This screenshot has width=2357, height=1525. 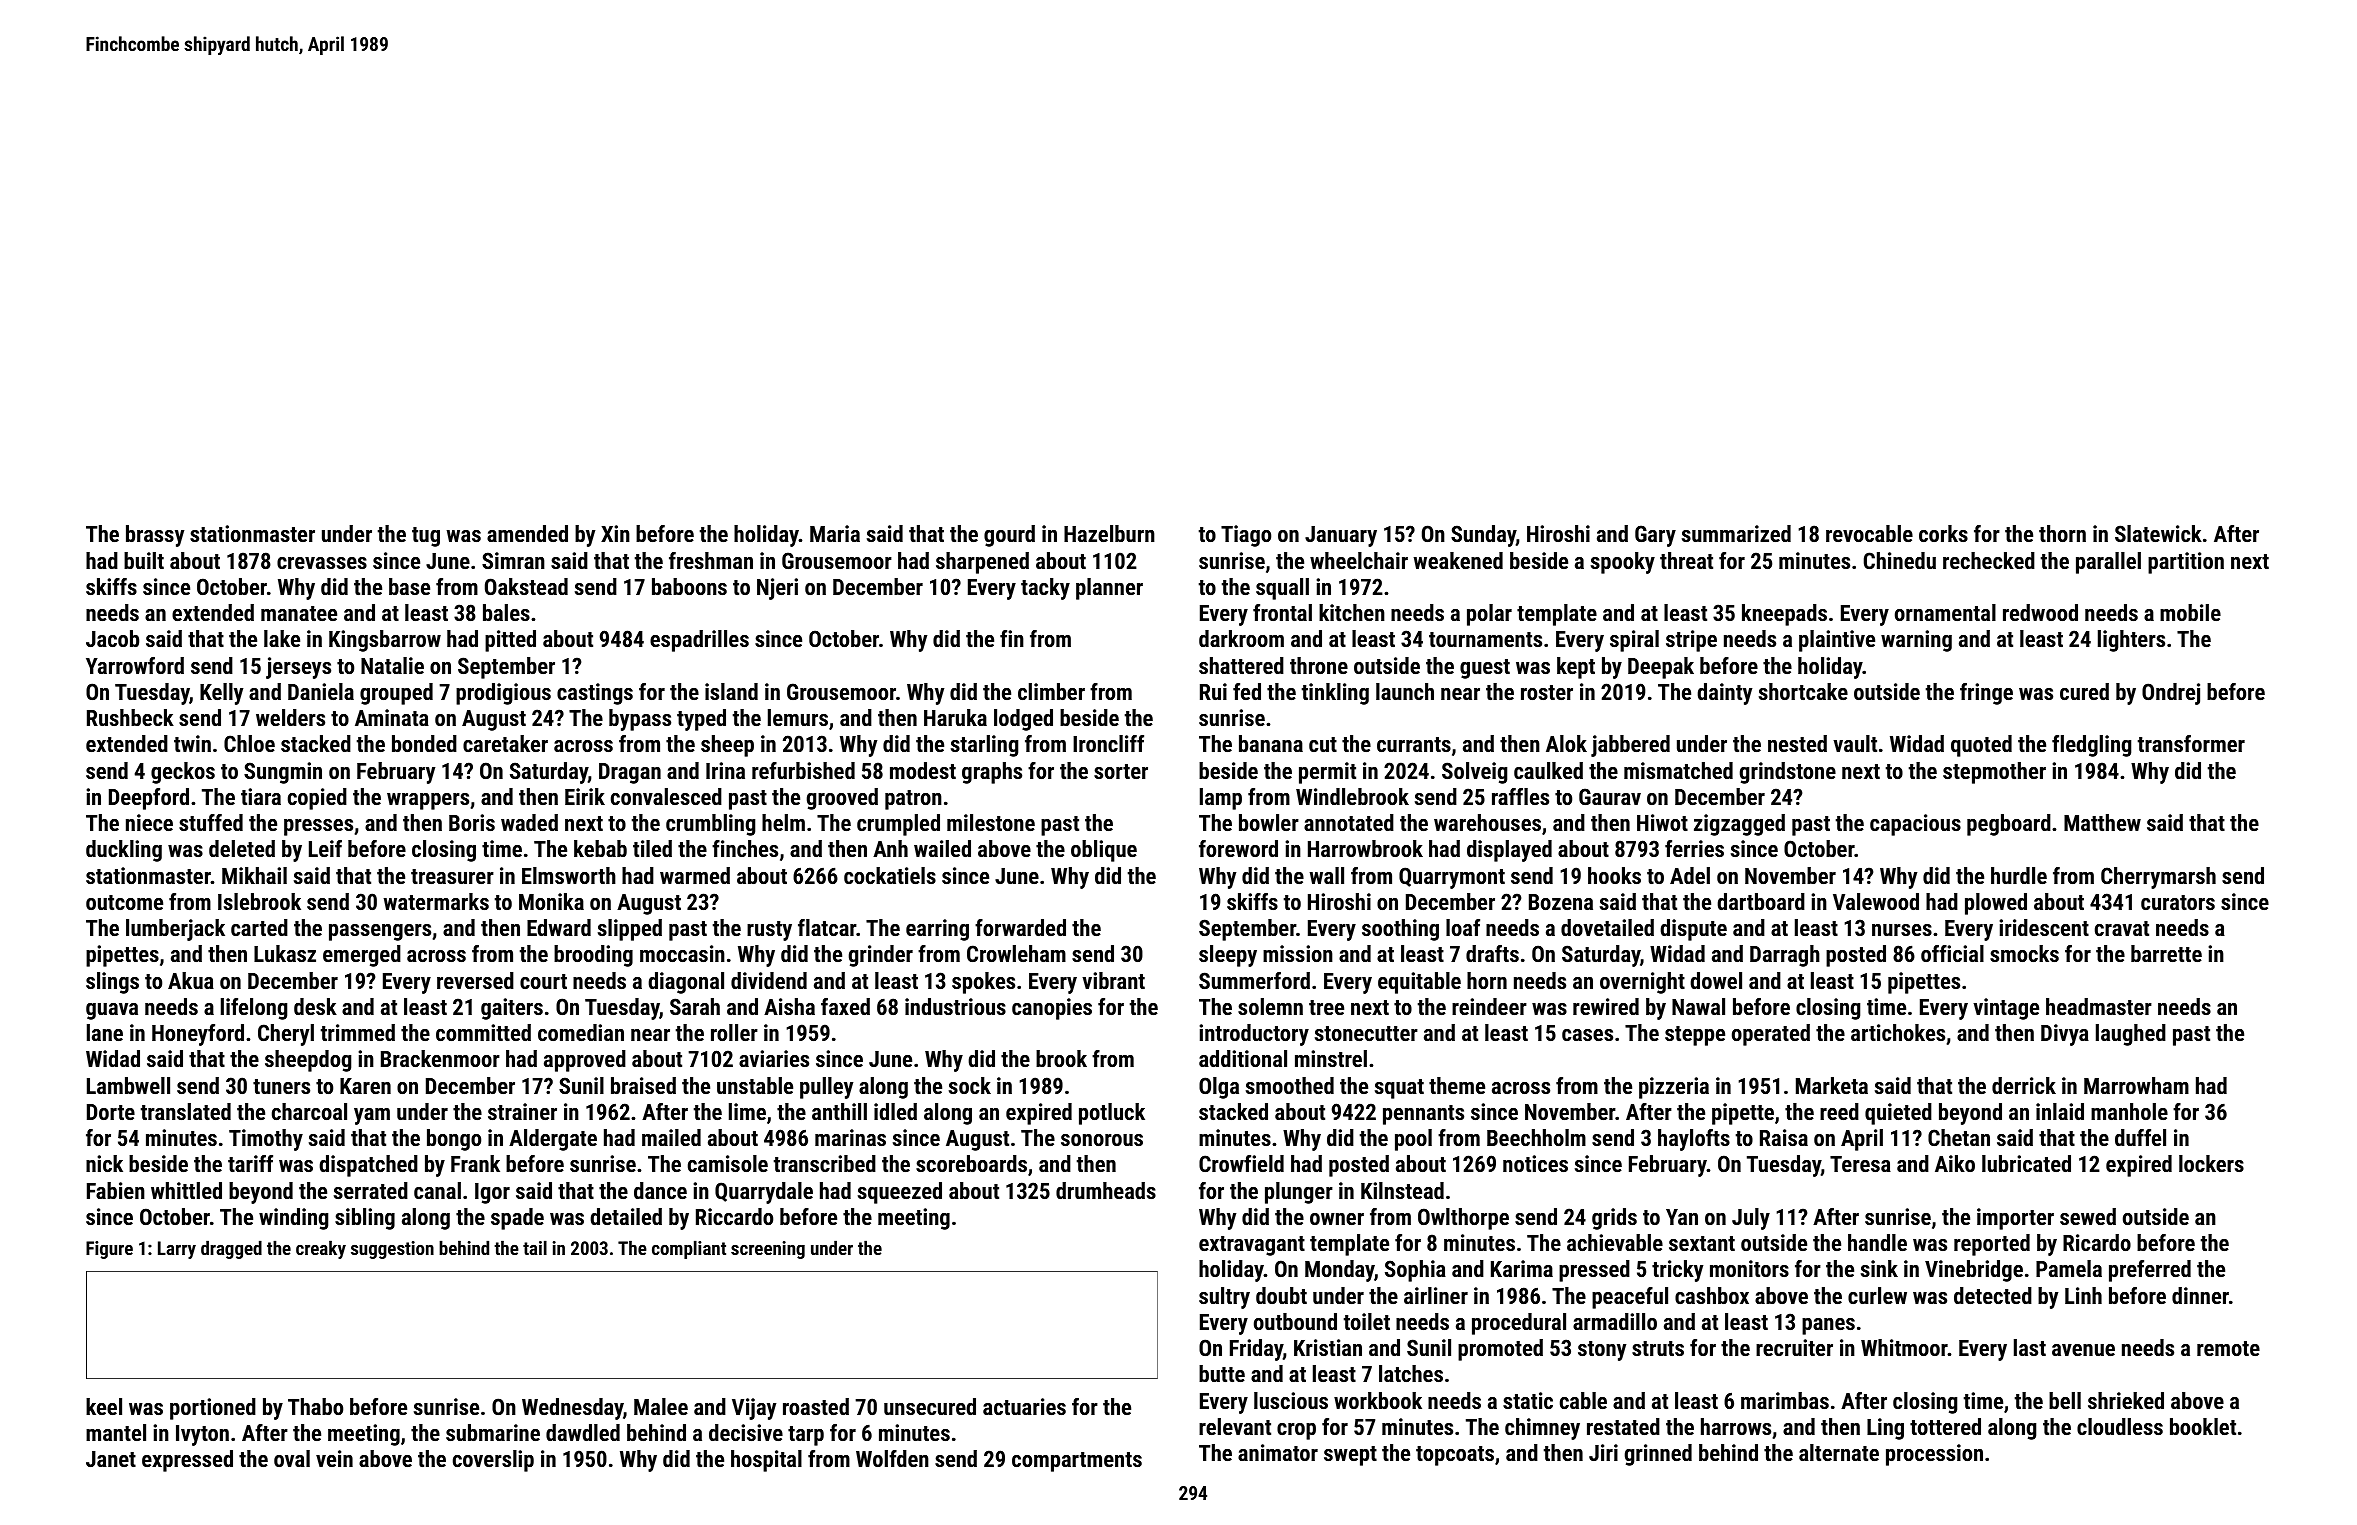 I want to click on brassy, so click(x=155, y=536).
